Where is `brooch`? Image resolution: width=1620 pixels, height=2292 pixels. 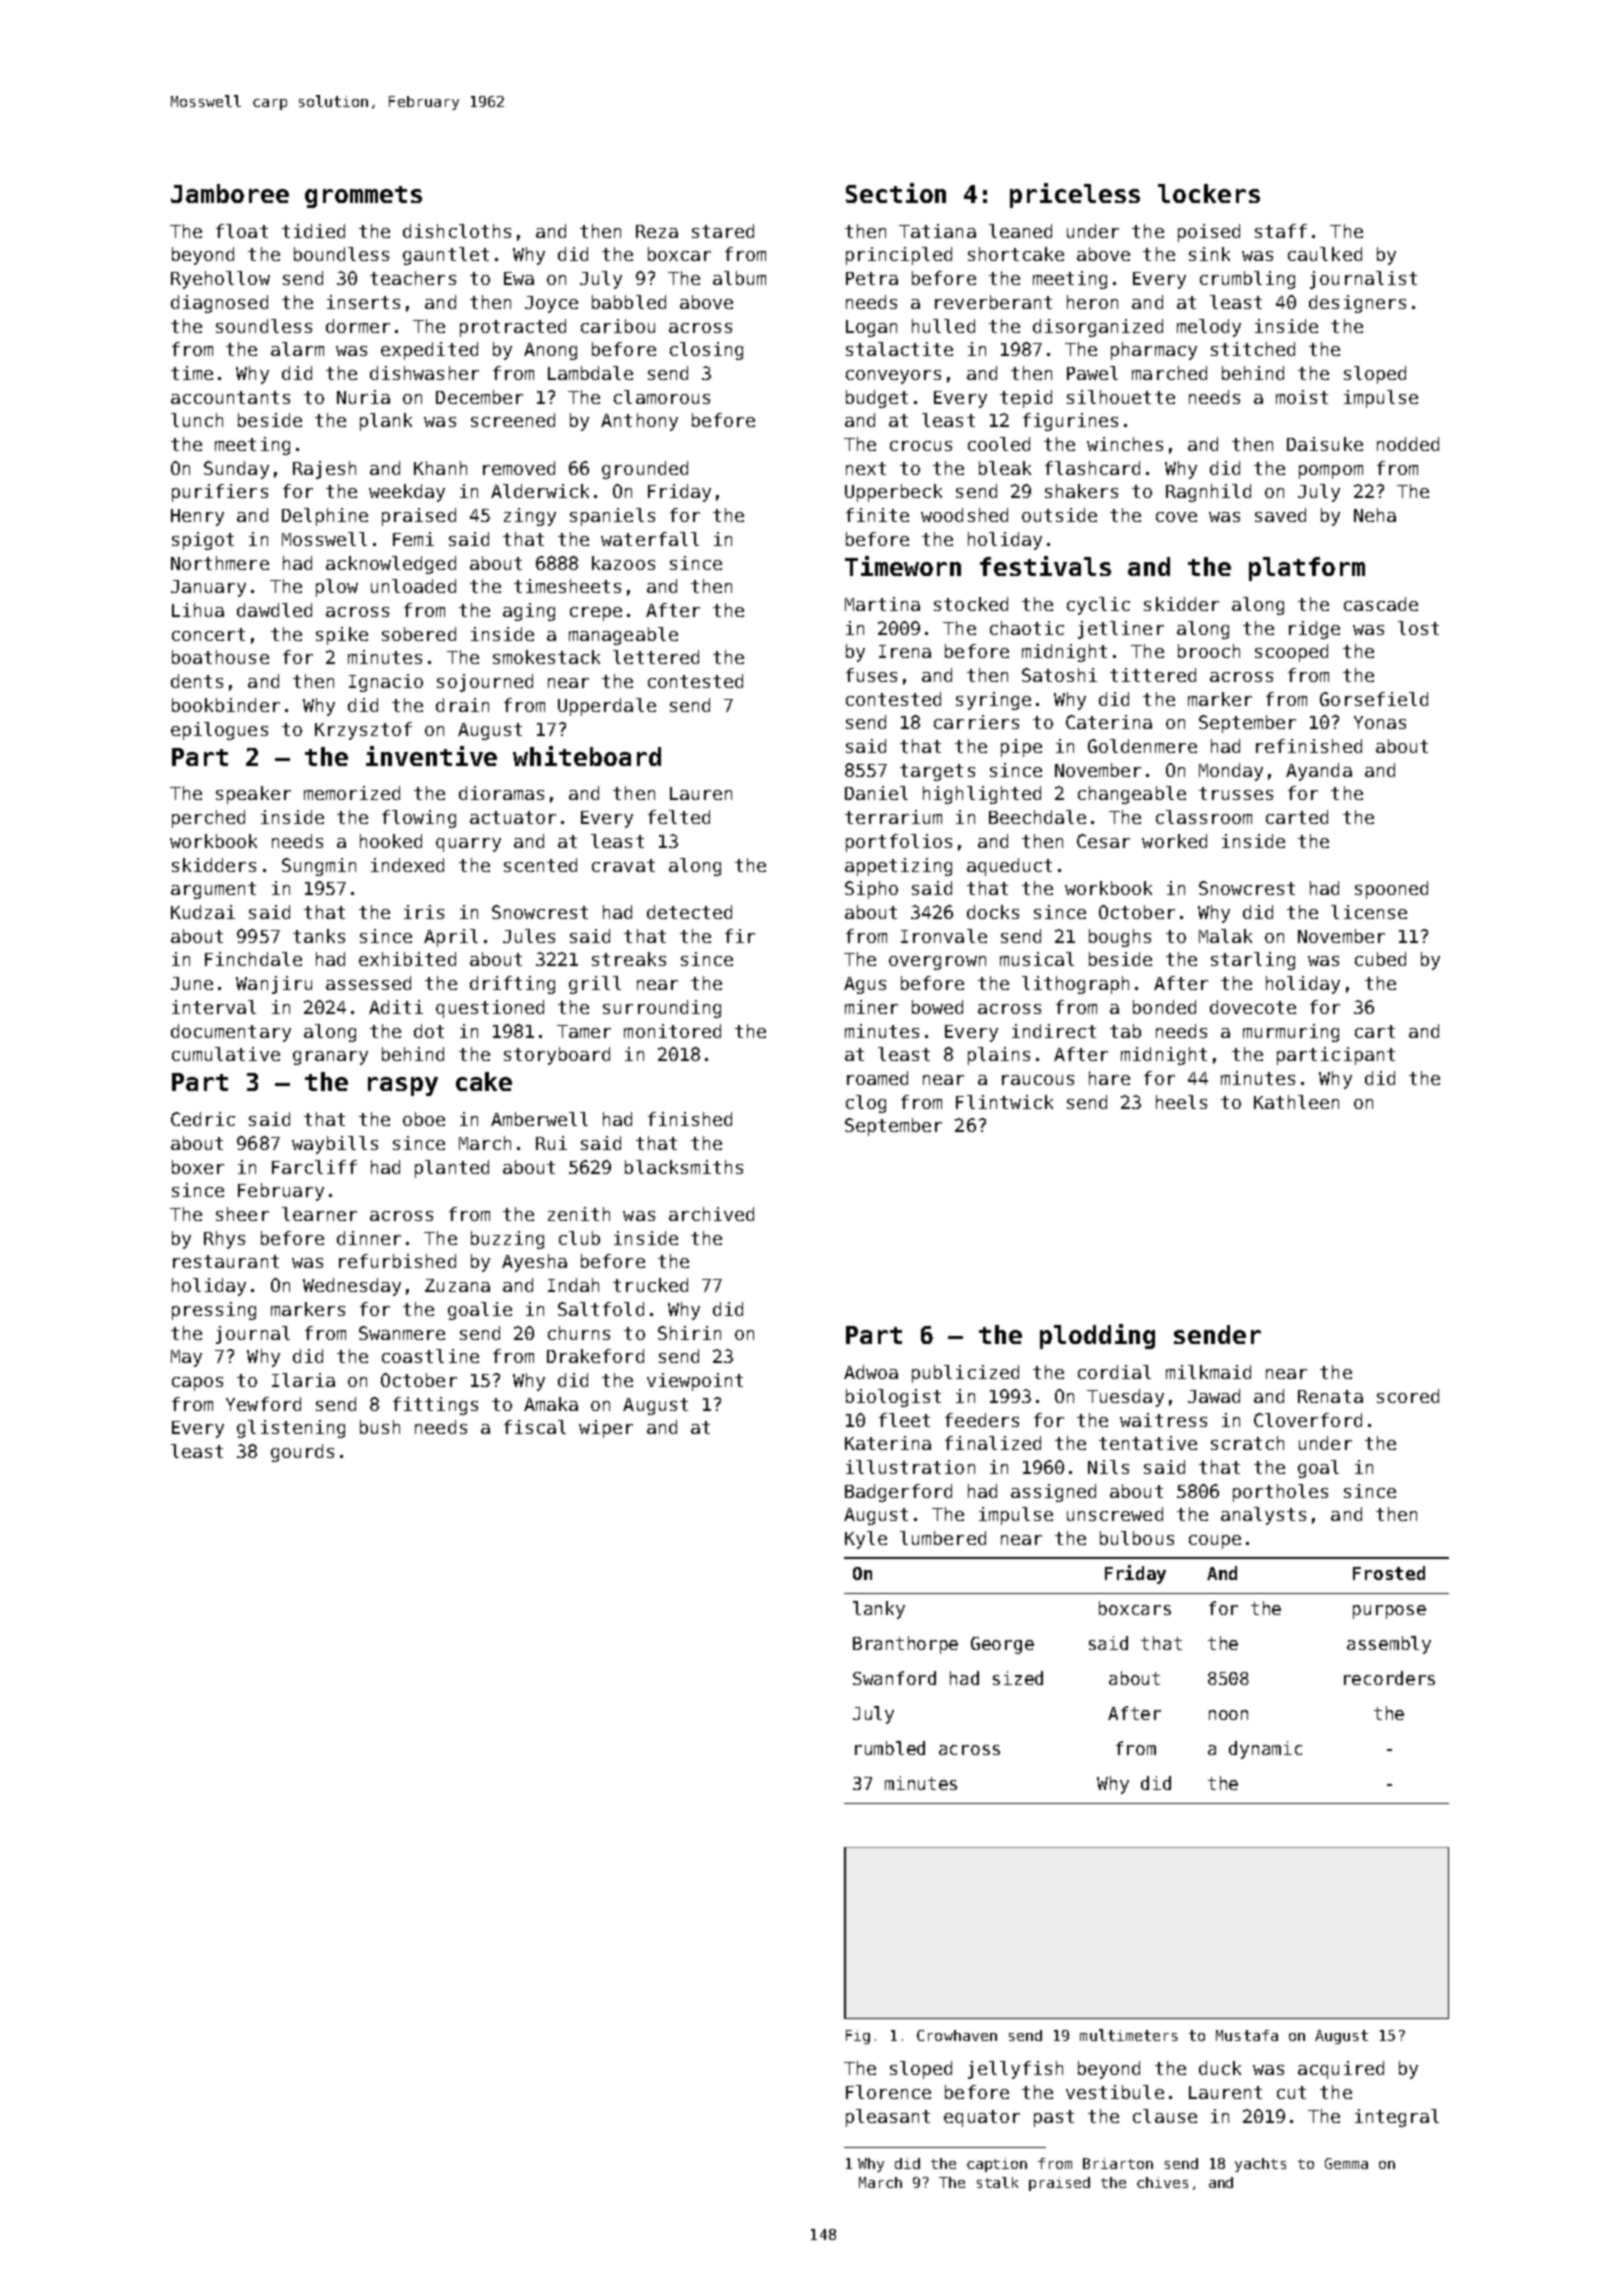
brooch is located at coordinates (1209, 651).
